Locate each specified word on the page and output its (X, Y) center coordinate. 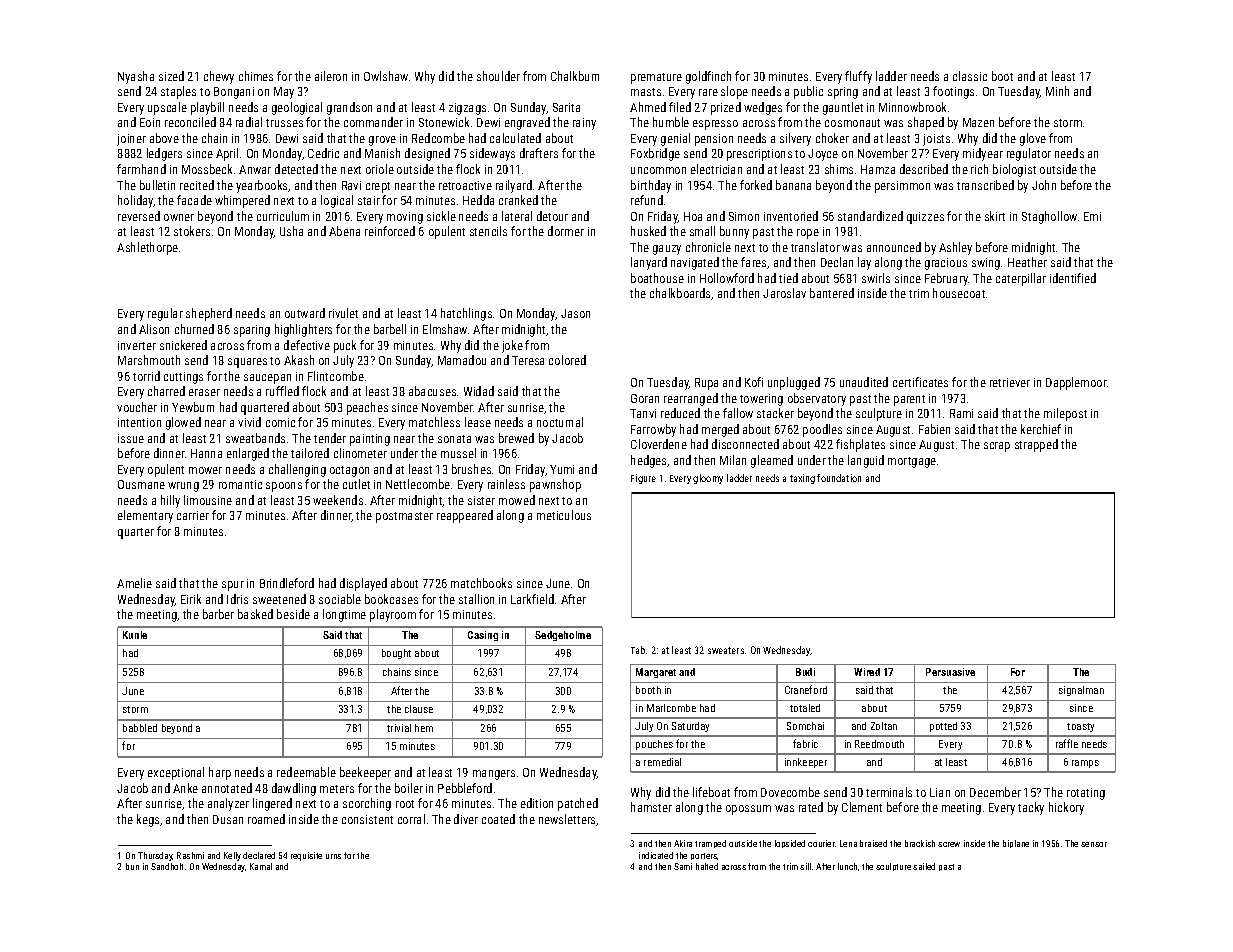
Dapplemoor (1076, 383)
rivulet (343, 313)
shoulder (498, 76)
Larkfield (532, 599)
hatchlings (466, 314)
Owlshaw (386, 76)
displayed (363, 584)
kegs (148, 820)
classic (970, 76)
